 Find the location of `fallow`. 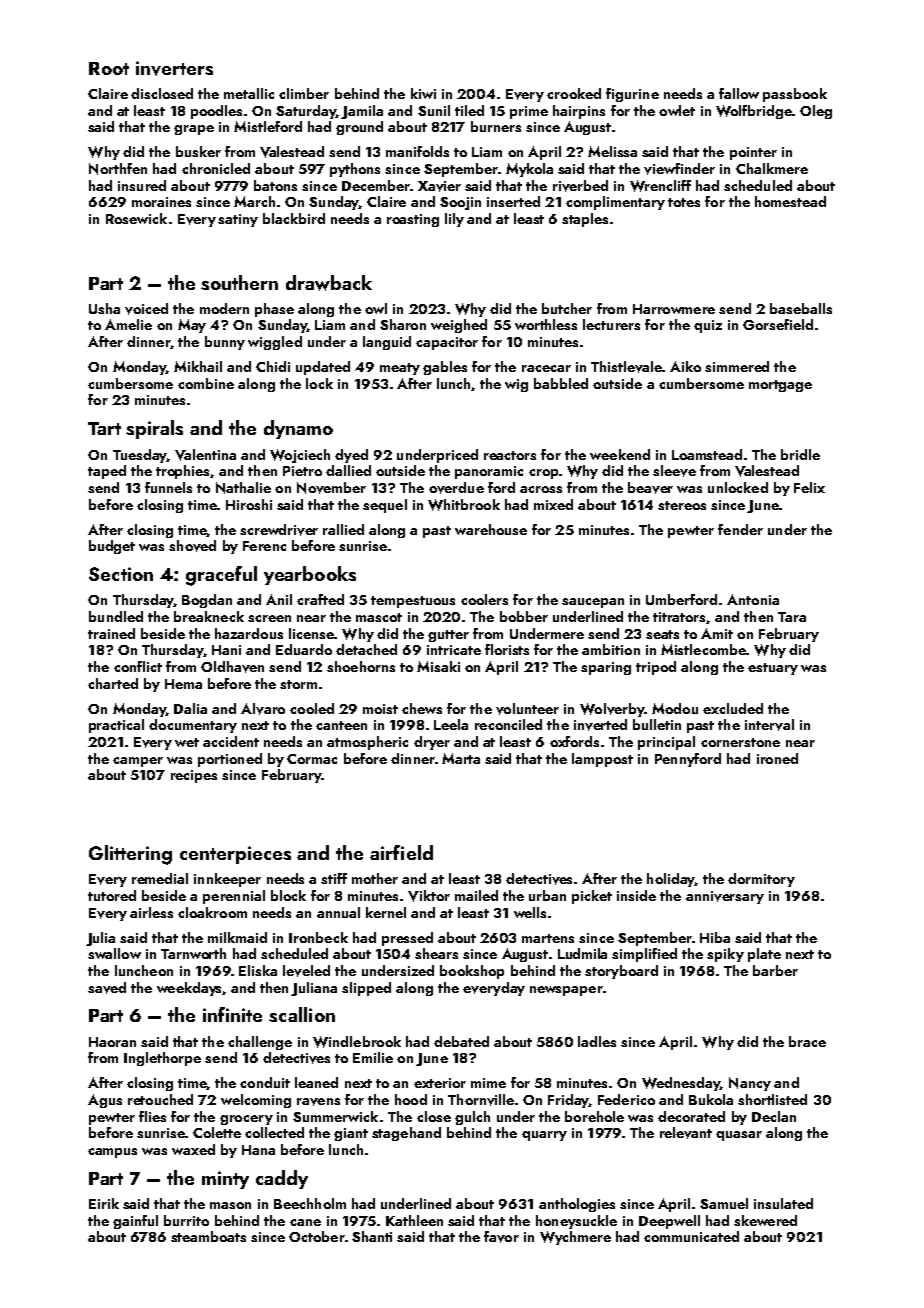

fallow is located at coordinates (739, 93).
